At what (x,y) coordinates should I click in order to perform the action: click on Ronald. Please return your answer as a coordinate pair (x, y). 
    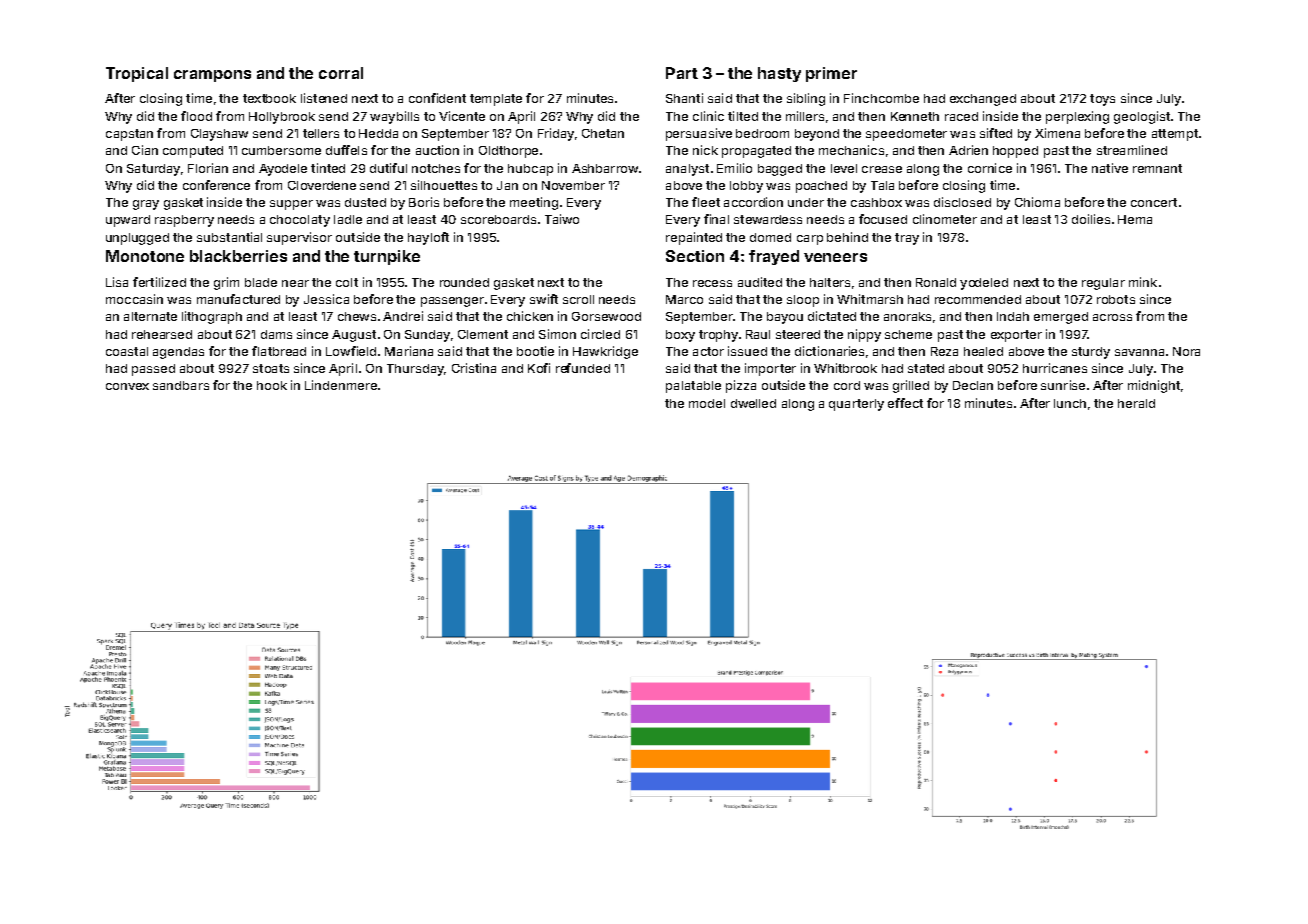
    Looking at the image, I should click on (936, 282).
